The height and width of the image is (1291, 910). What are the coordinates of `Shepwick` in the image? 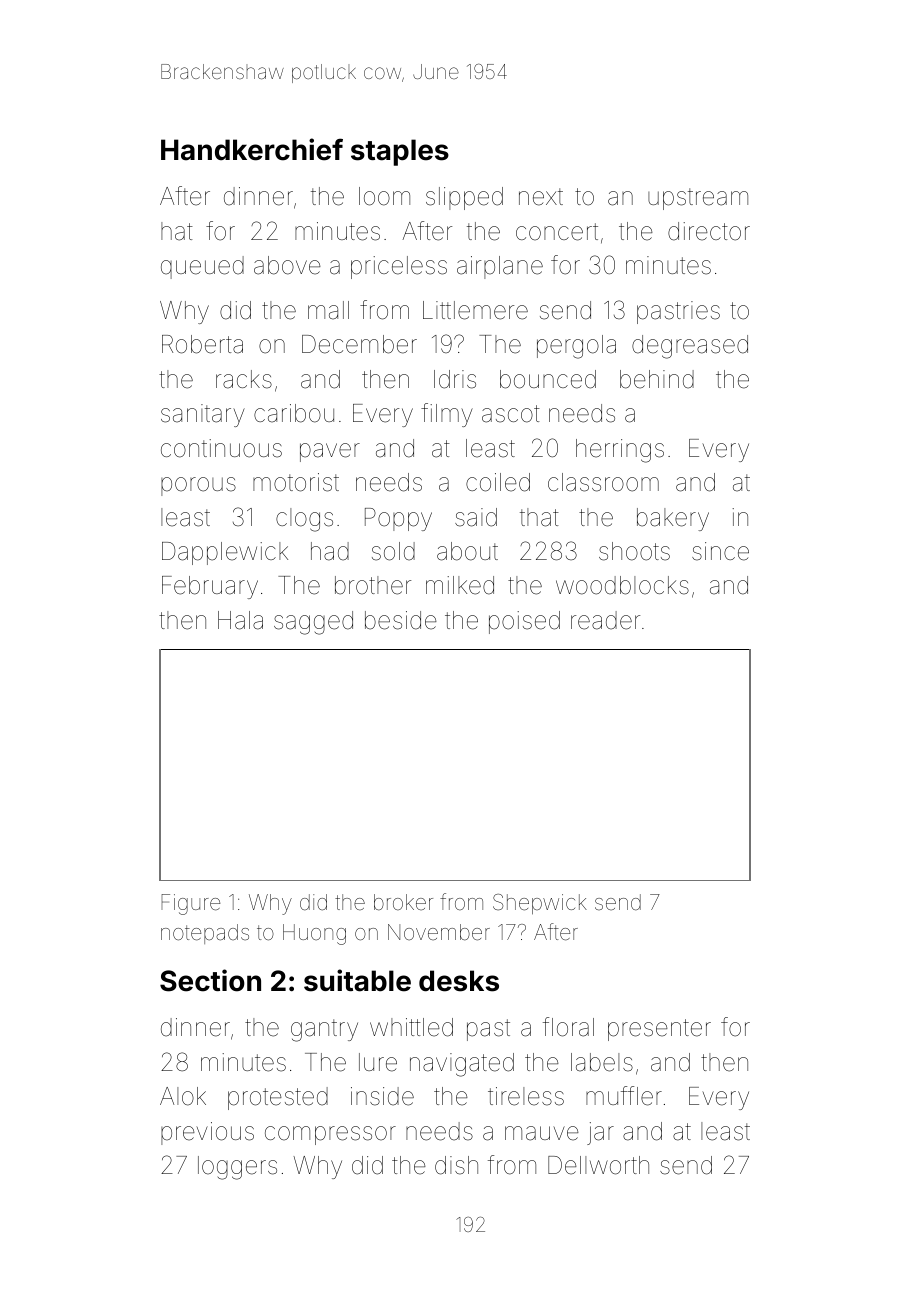 It's located at (540, 904).
